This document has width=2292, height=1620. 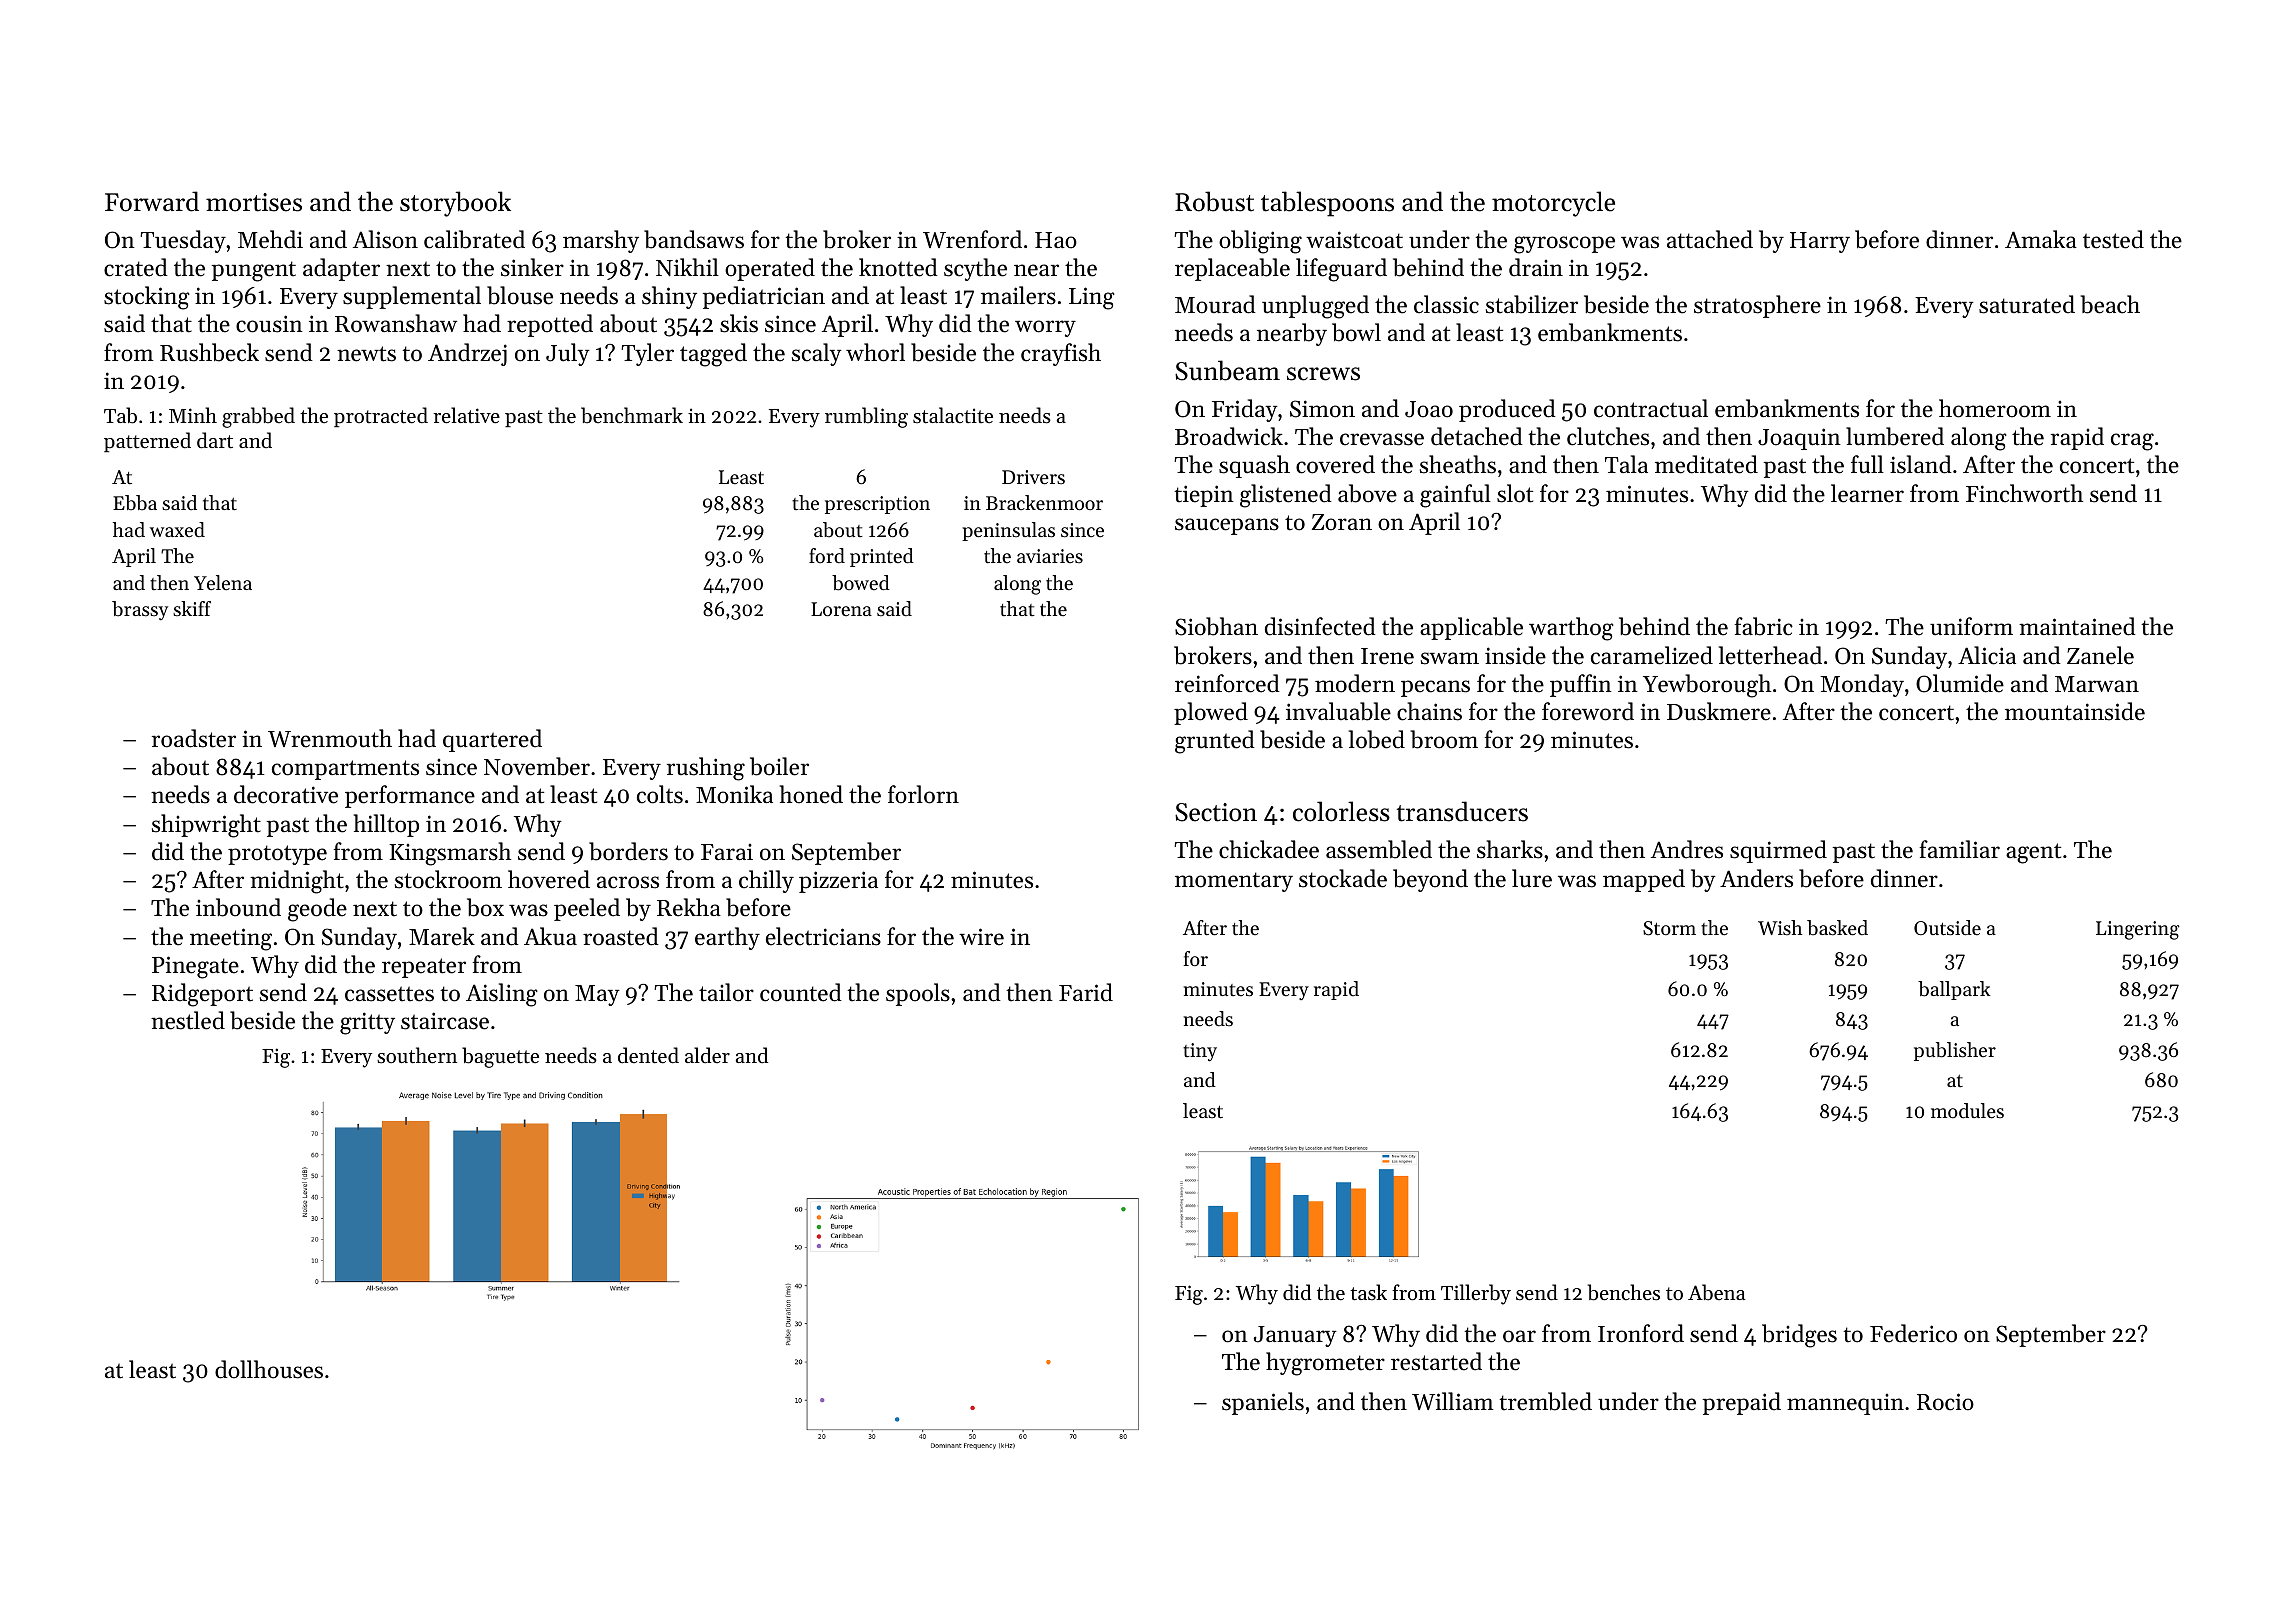 I want to click on spaniels, so click(x=1263, y=1403).
